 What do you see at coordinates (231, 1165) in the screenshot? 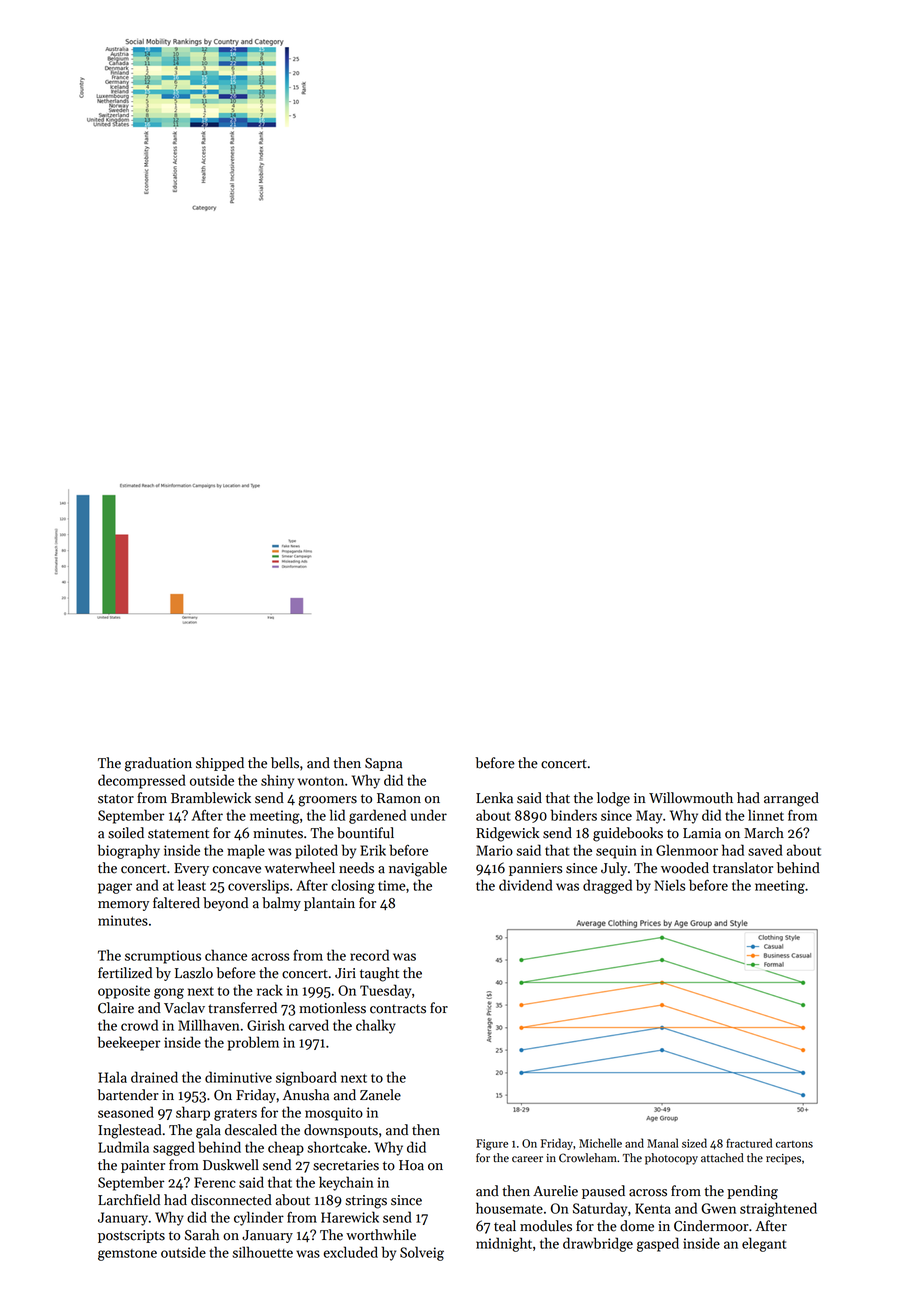
I see `Duskwell` at bounding box center [231, 1165].
